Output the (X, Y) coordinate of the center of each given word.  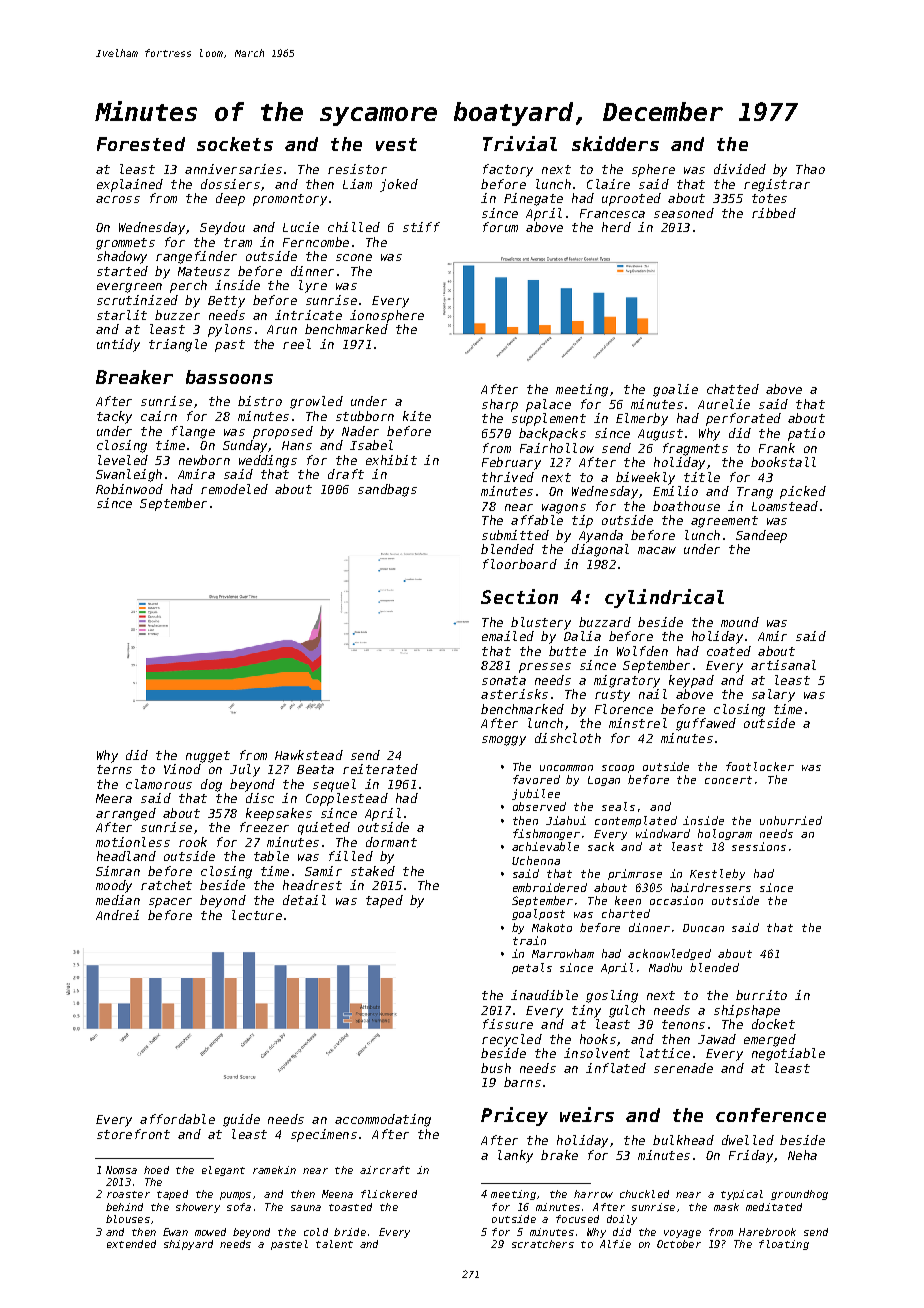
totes (769, 198)
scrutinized (137, 300)
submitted (515, 535)
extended (131, 1244)
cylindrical (664, 598)
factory (508, 170)
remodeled (234, 489)
